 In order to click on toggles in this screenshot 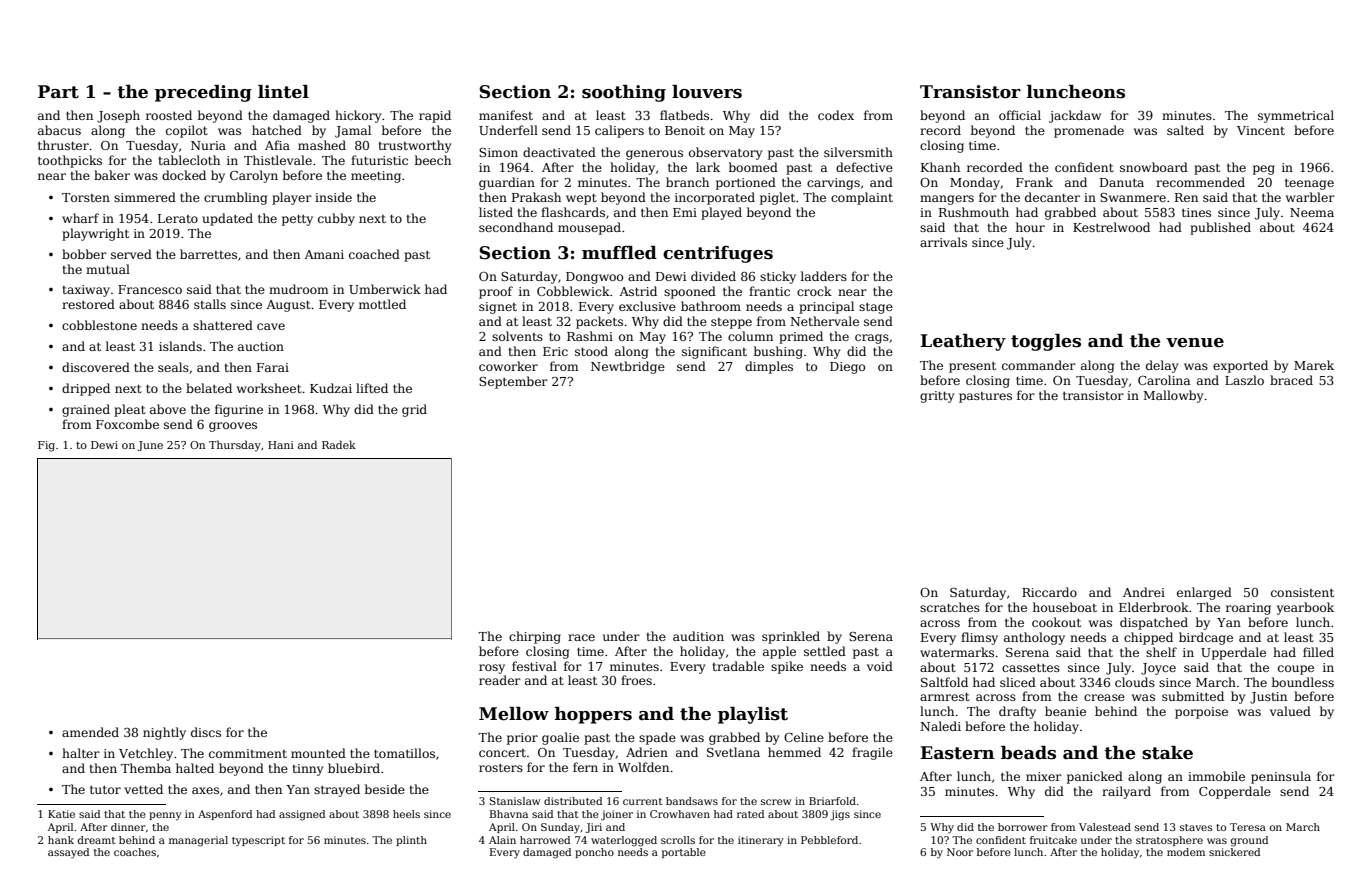, I will do `click(1046, 342)`.
